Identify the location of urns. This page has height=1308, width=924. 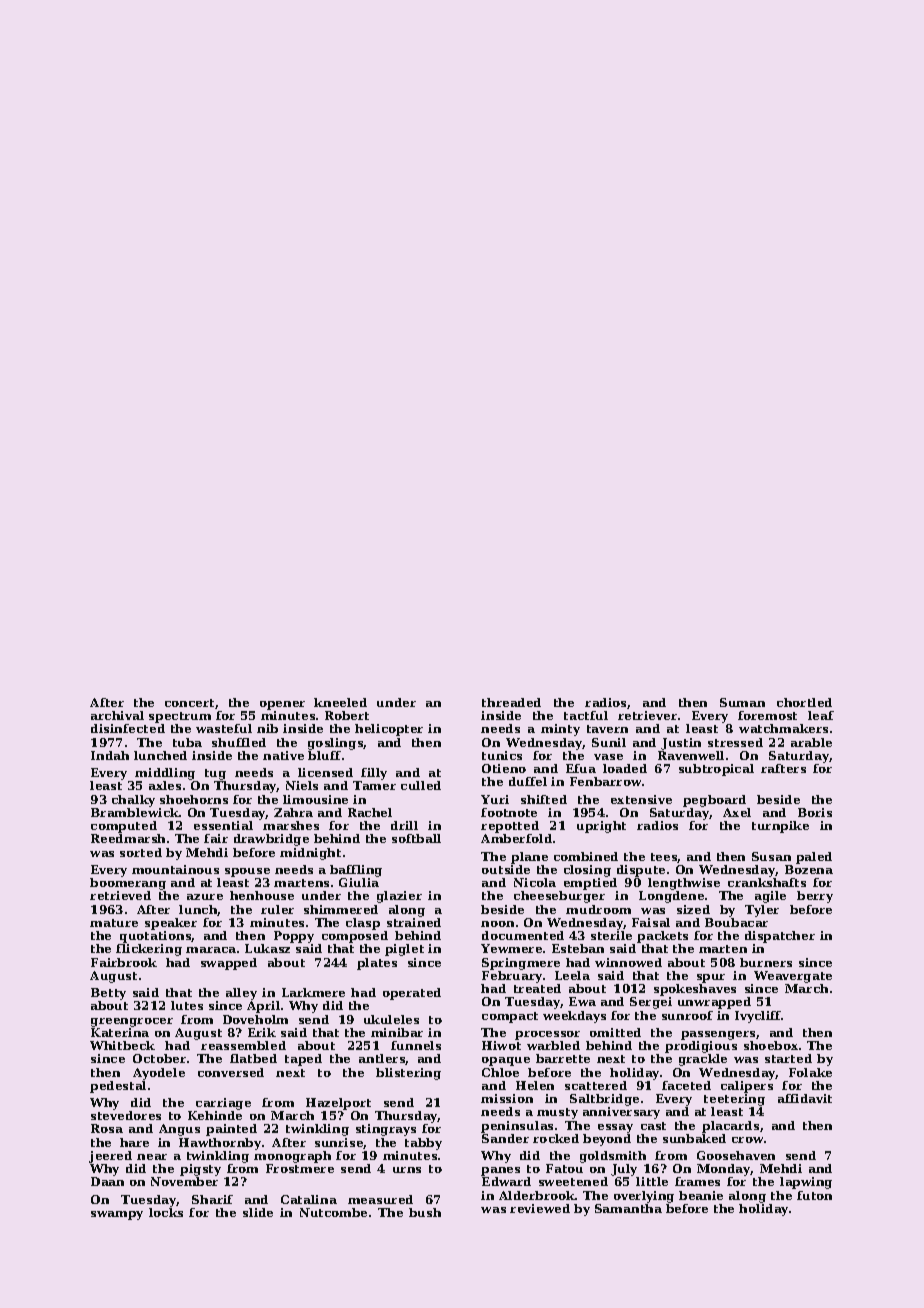
(407, 1170).
